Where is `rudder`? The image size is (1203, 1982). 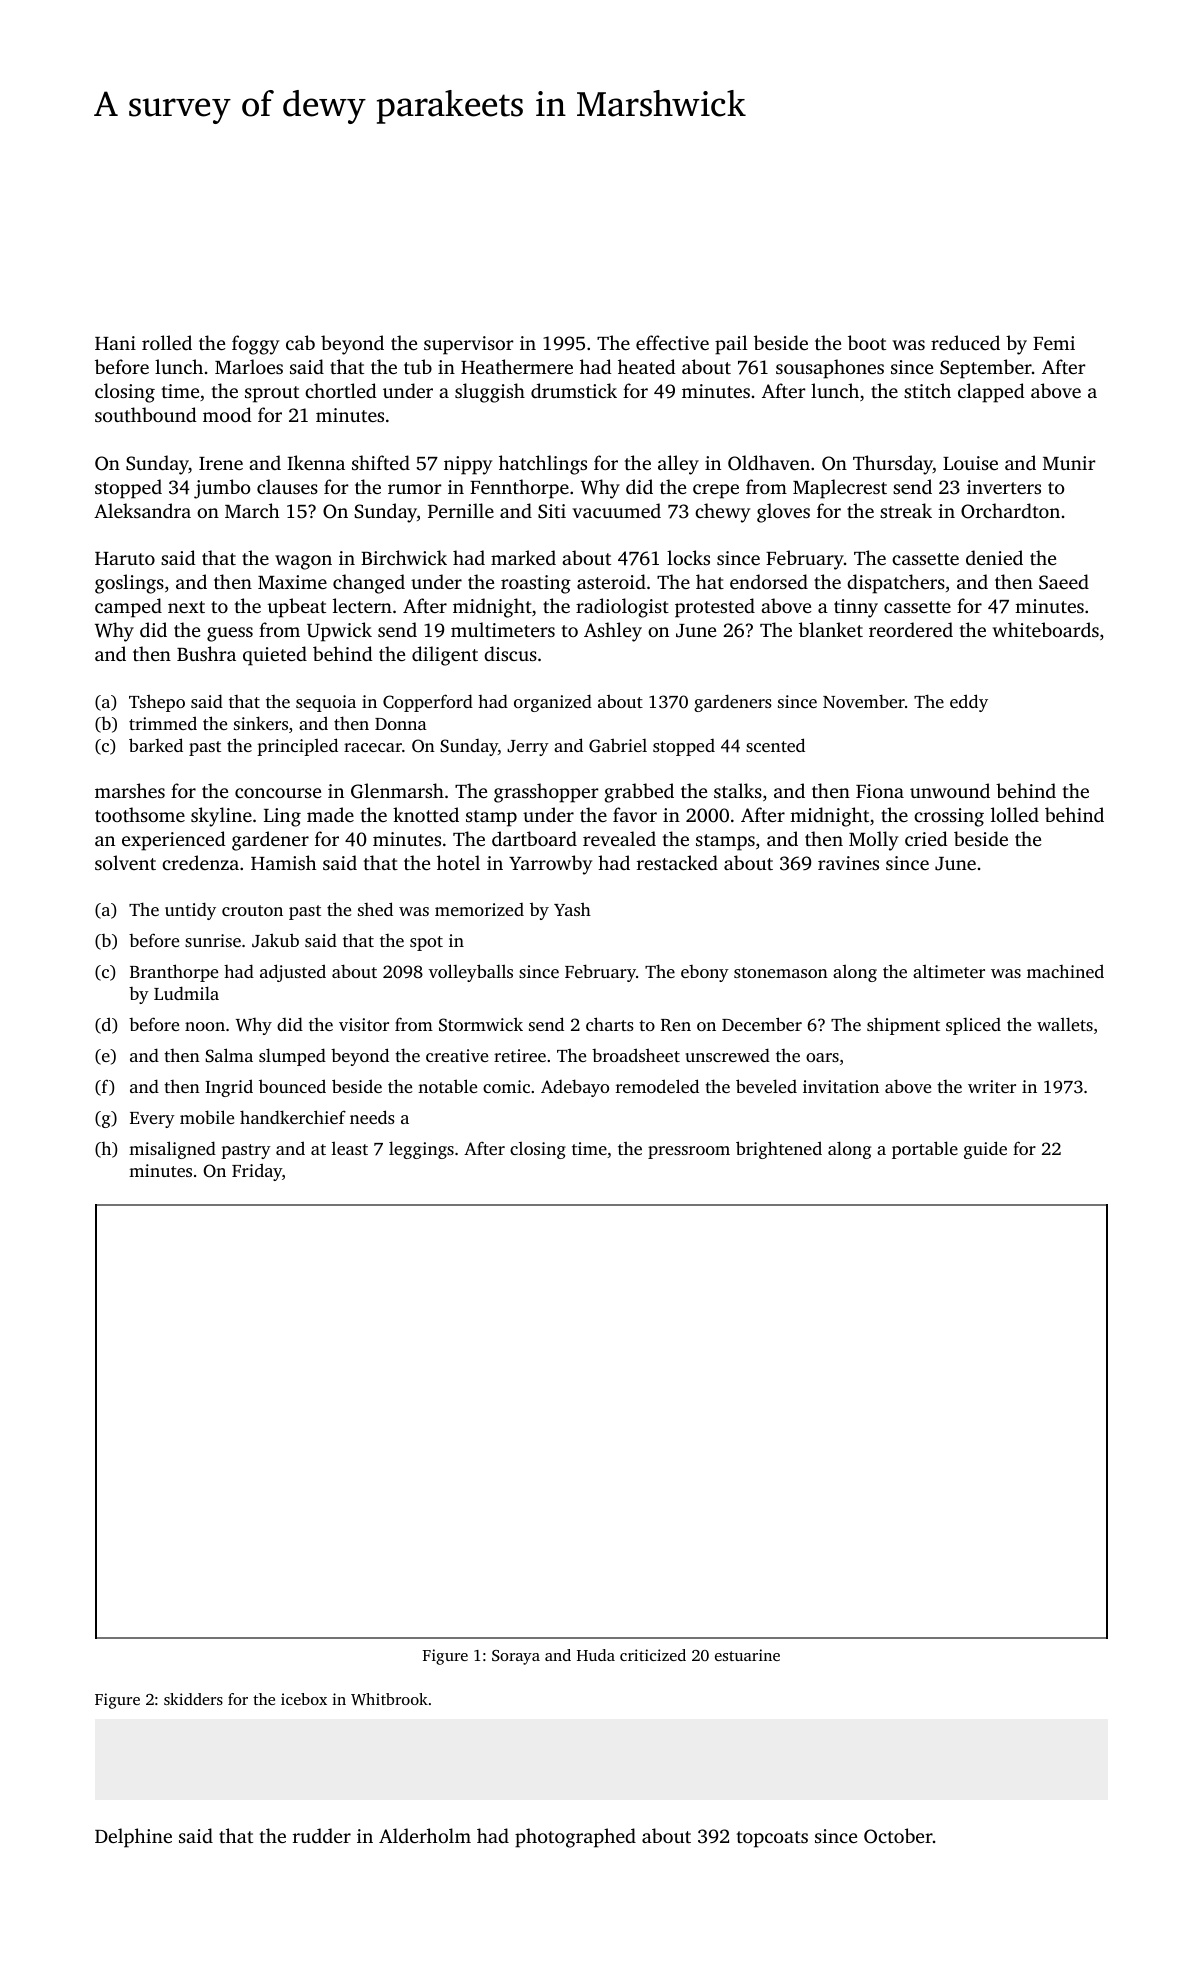 rudder is located at coordinates (322, 1835).
